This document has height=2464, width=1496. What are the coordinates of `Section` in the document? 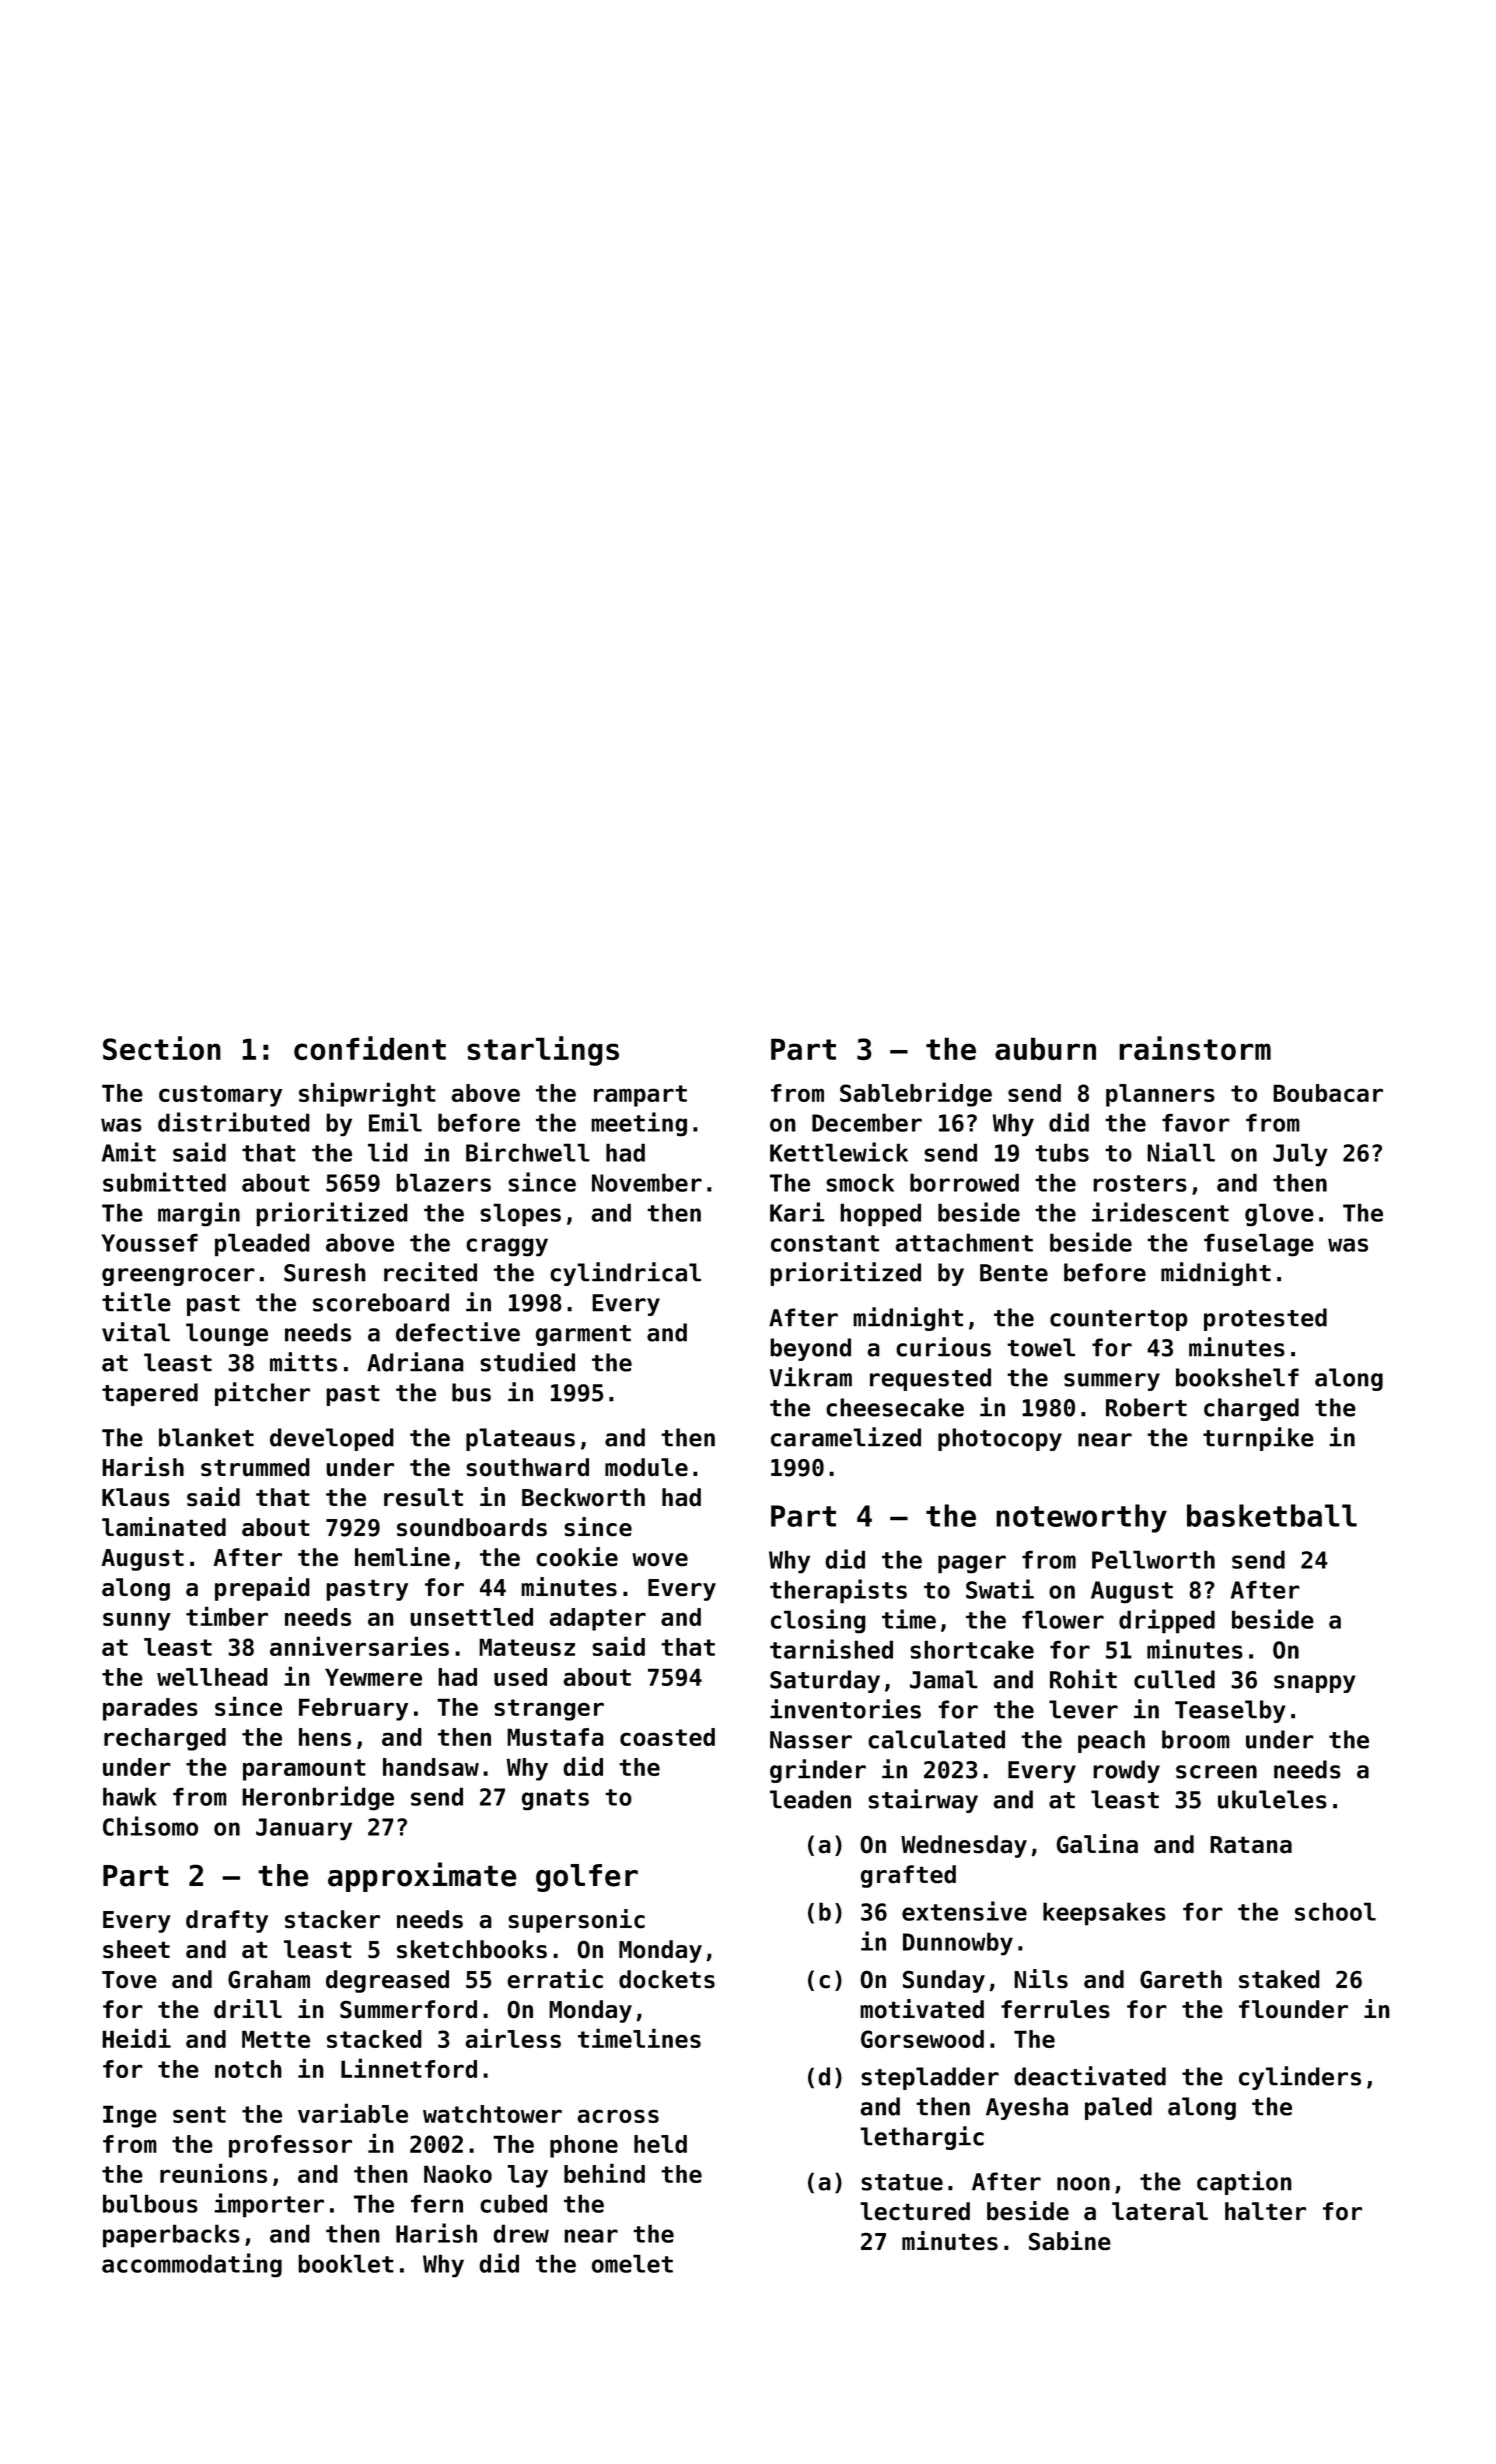 It's located at (162, 1048).
